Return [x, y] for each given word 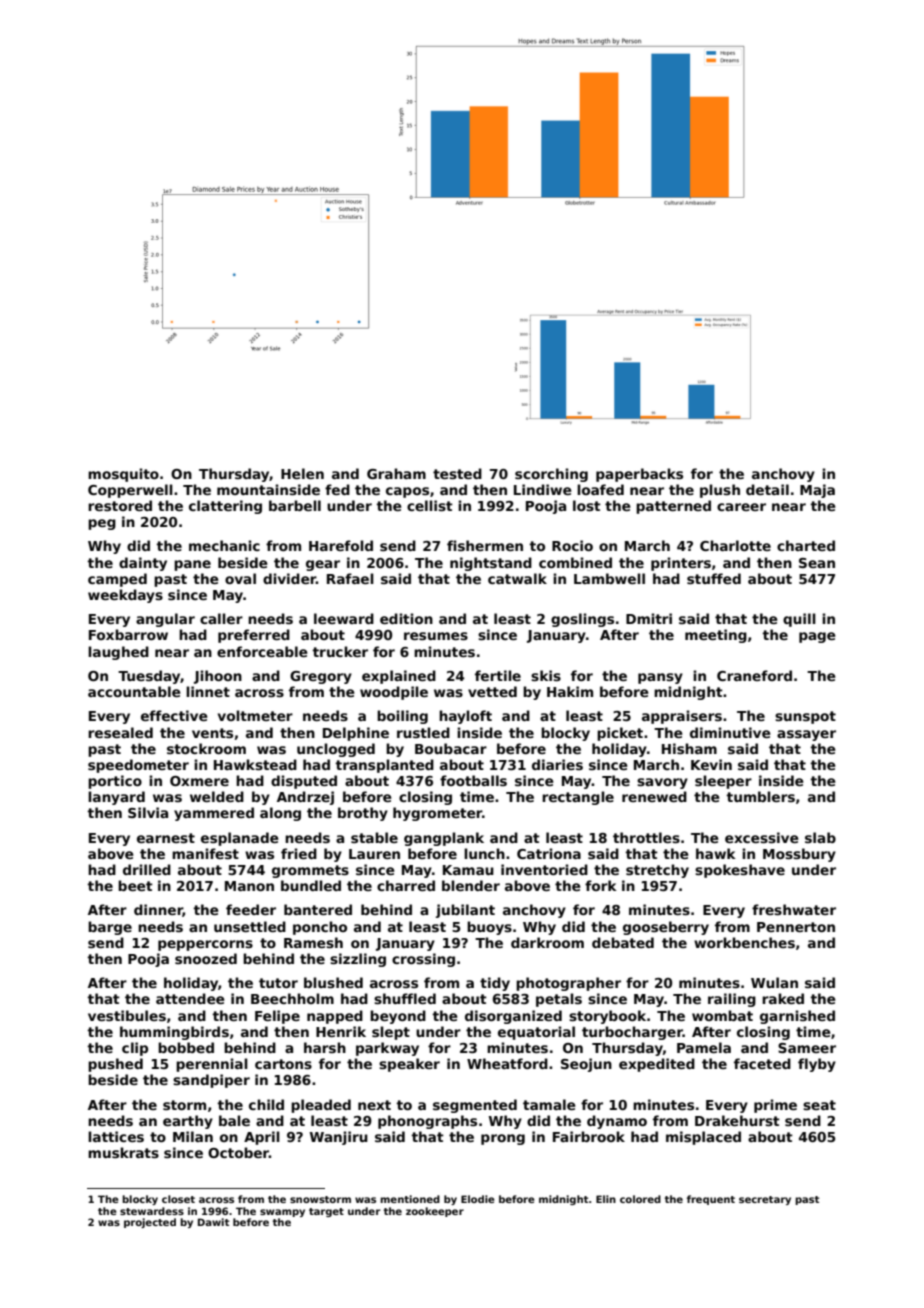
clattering [225, 507]
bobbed [186, 1047]
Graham [396, 473]
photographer [568, 984]
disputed [304, 782]
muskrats [123, 1152]
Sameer [807, 1048]
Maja [817, 491]
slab [820, 837]
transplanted [384, 766]
